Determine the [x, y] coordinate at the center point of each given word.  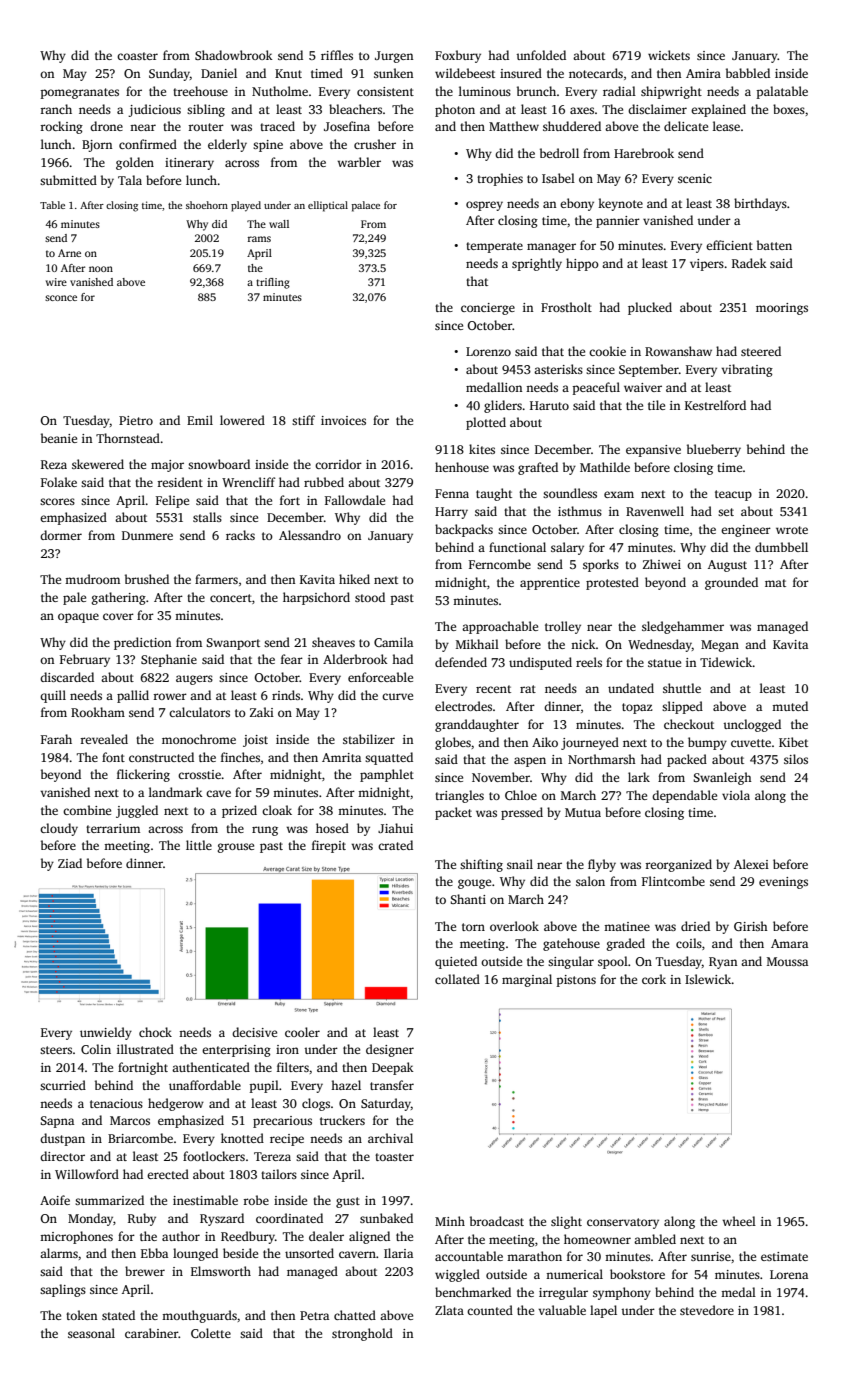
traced [277, 126]
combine [87, 810]
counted [490, 1310]
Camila [393, 642]
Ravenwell [655, 511]
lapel [603, 1311]
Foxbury [458, 56]
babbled [748, 73]
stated [118, 1315]
